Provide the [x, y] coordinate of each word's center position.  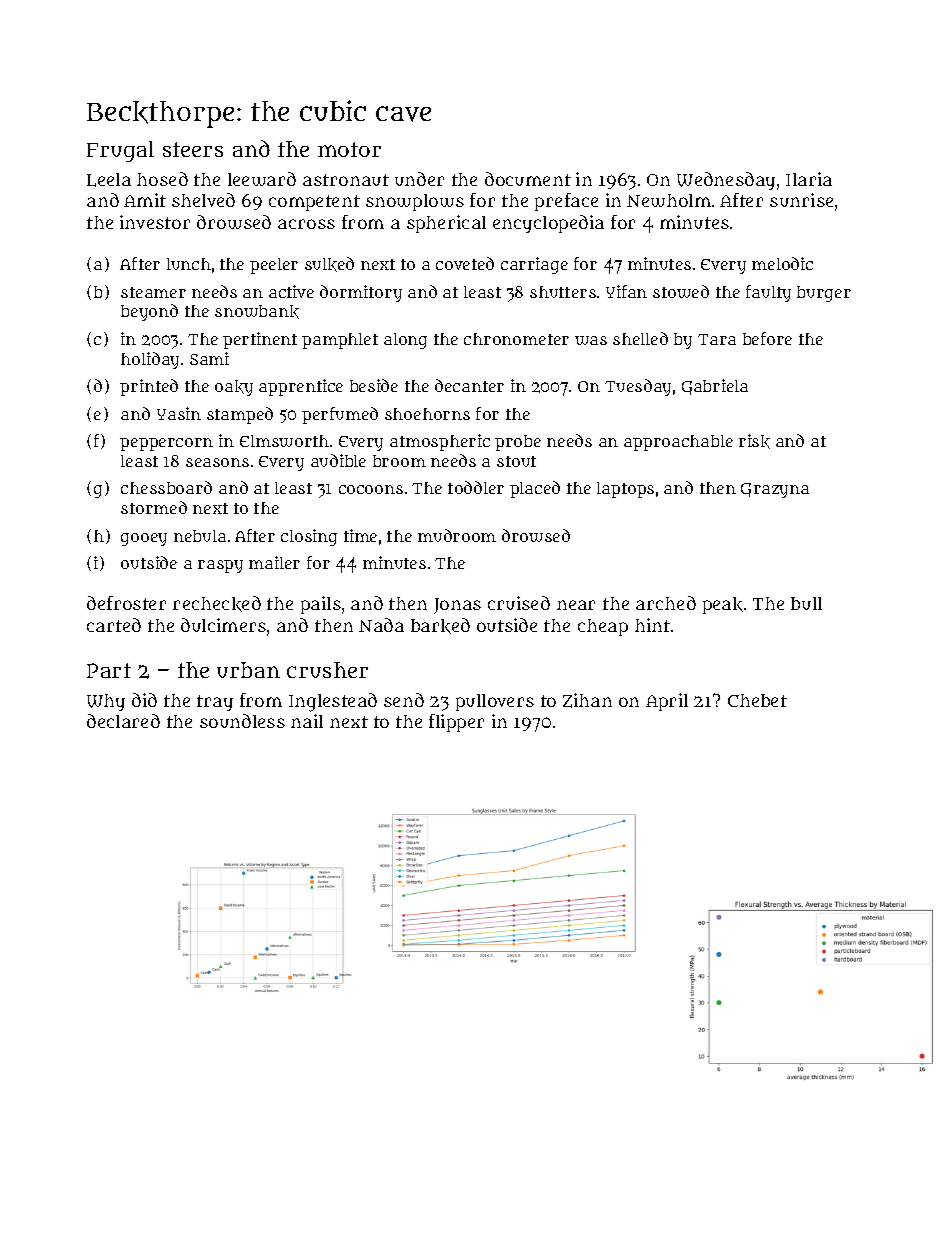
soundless [242, 721]
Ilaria [809, 179]
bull [806, 603]
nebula [200, 536]
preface [566, 202]
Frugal [120, 151]
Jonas [457, 606]
